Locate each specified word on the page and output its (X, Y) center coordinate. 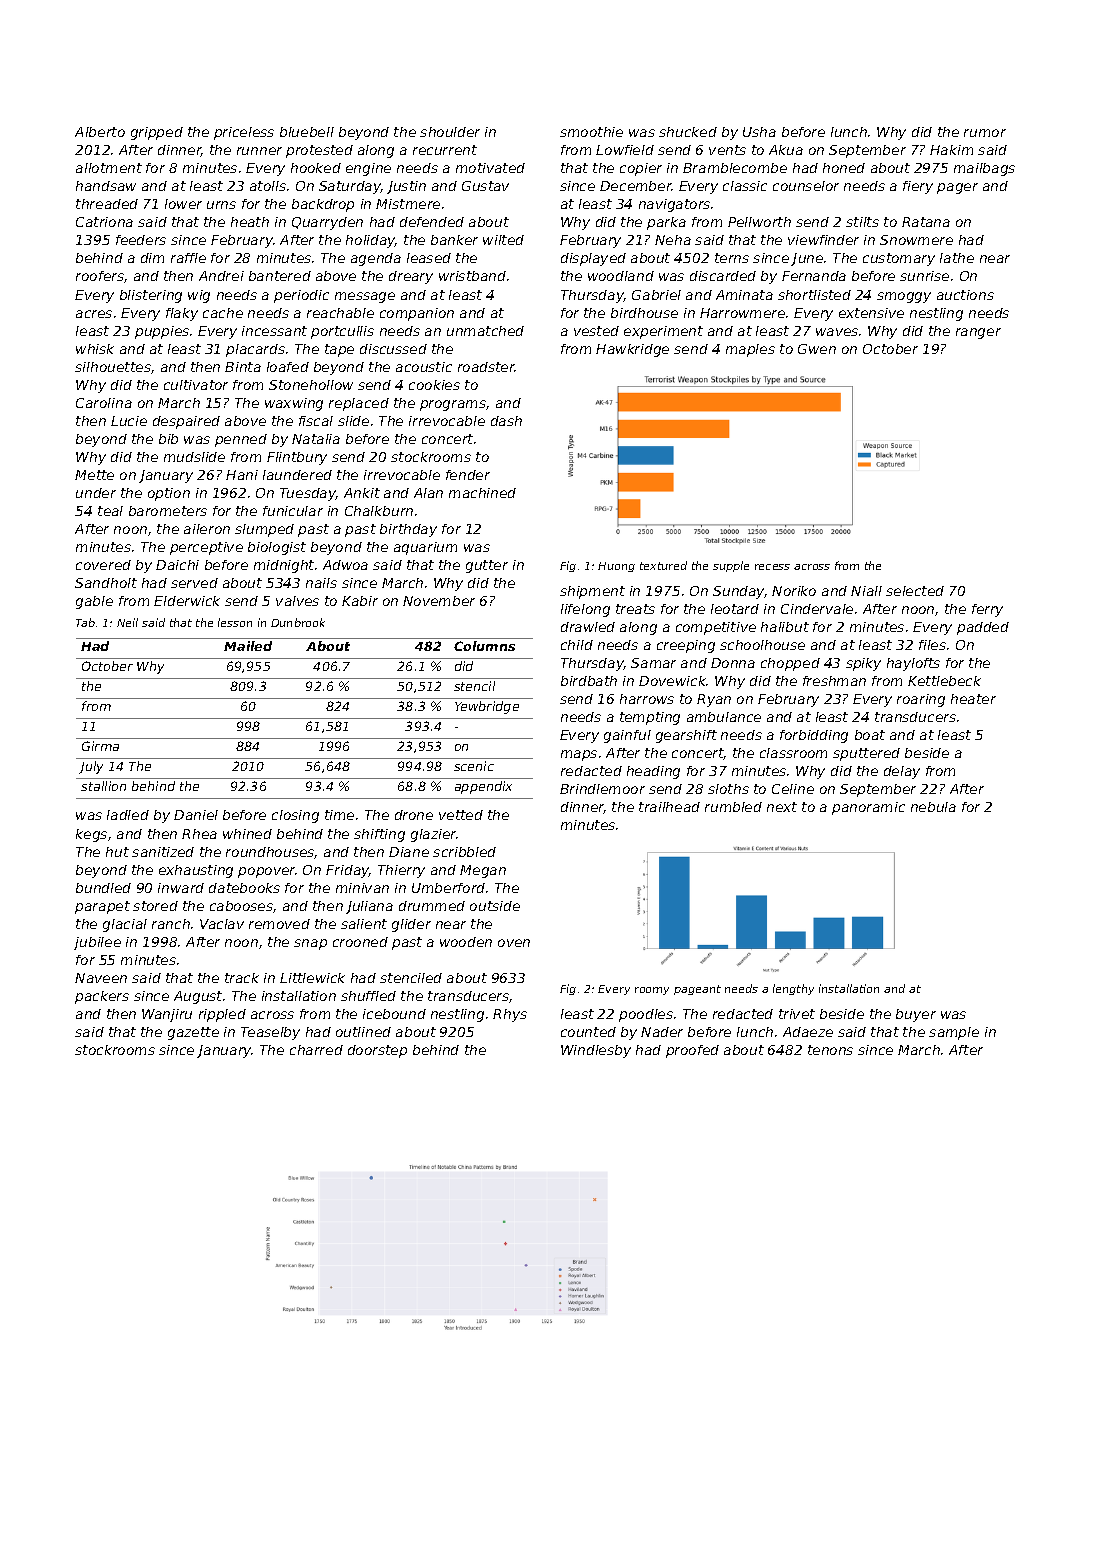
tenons (830, 1050)
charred (316, 1050)
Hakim (951, 150)
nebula (933, 807)
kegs (91, 835)
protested (319, 151)
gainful (627, 736)
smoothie (591, 132)
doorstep (377, 1051)
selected (915, 591)
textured (663, 565)
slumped (264, 530)
